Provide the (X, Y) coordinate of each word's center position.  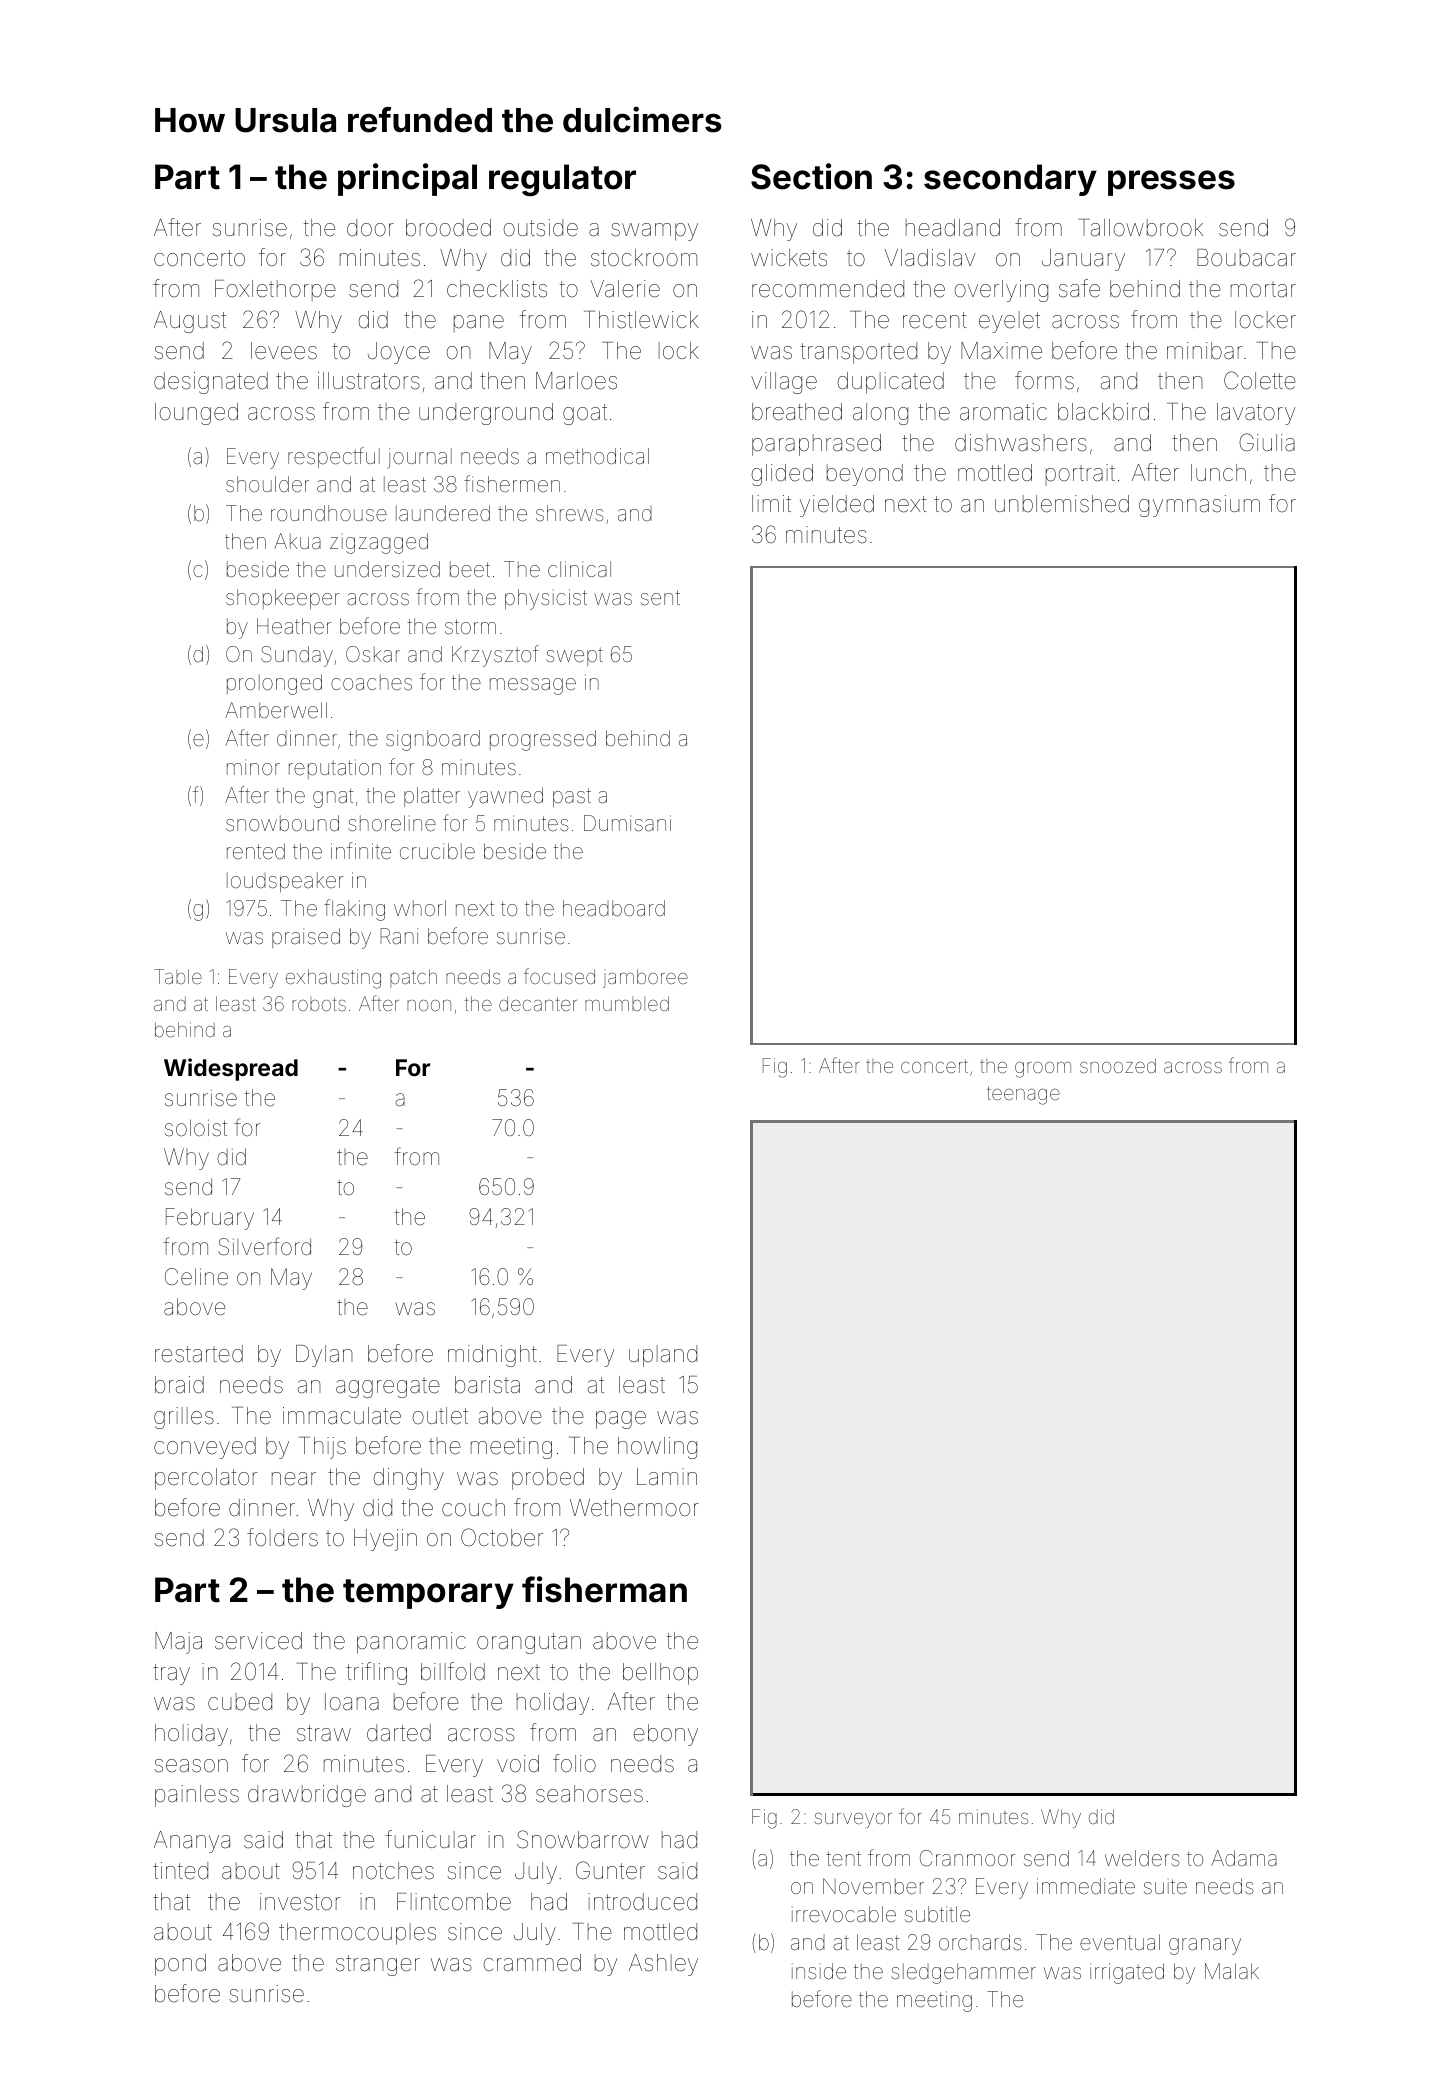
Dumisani (627, 823)
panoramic (411, 1643)
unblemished (1062, 504)
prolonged (274, 684)
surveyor (853, 1820)
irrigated (1127, 1973)
